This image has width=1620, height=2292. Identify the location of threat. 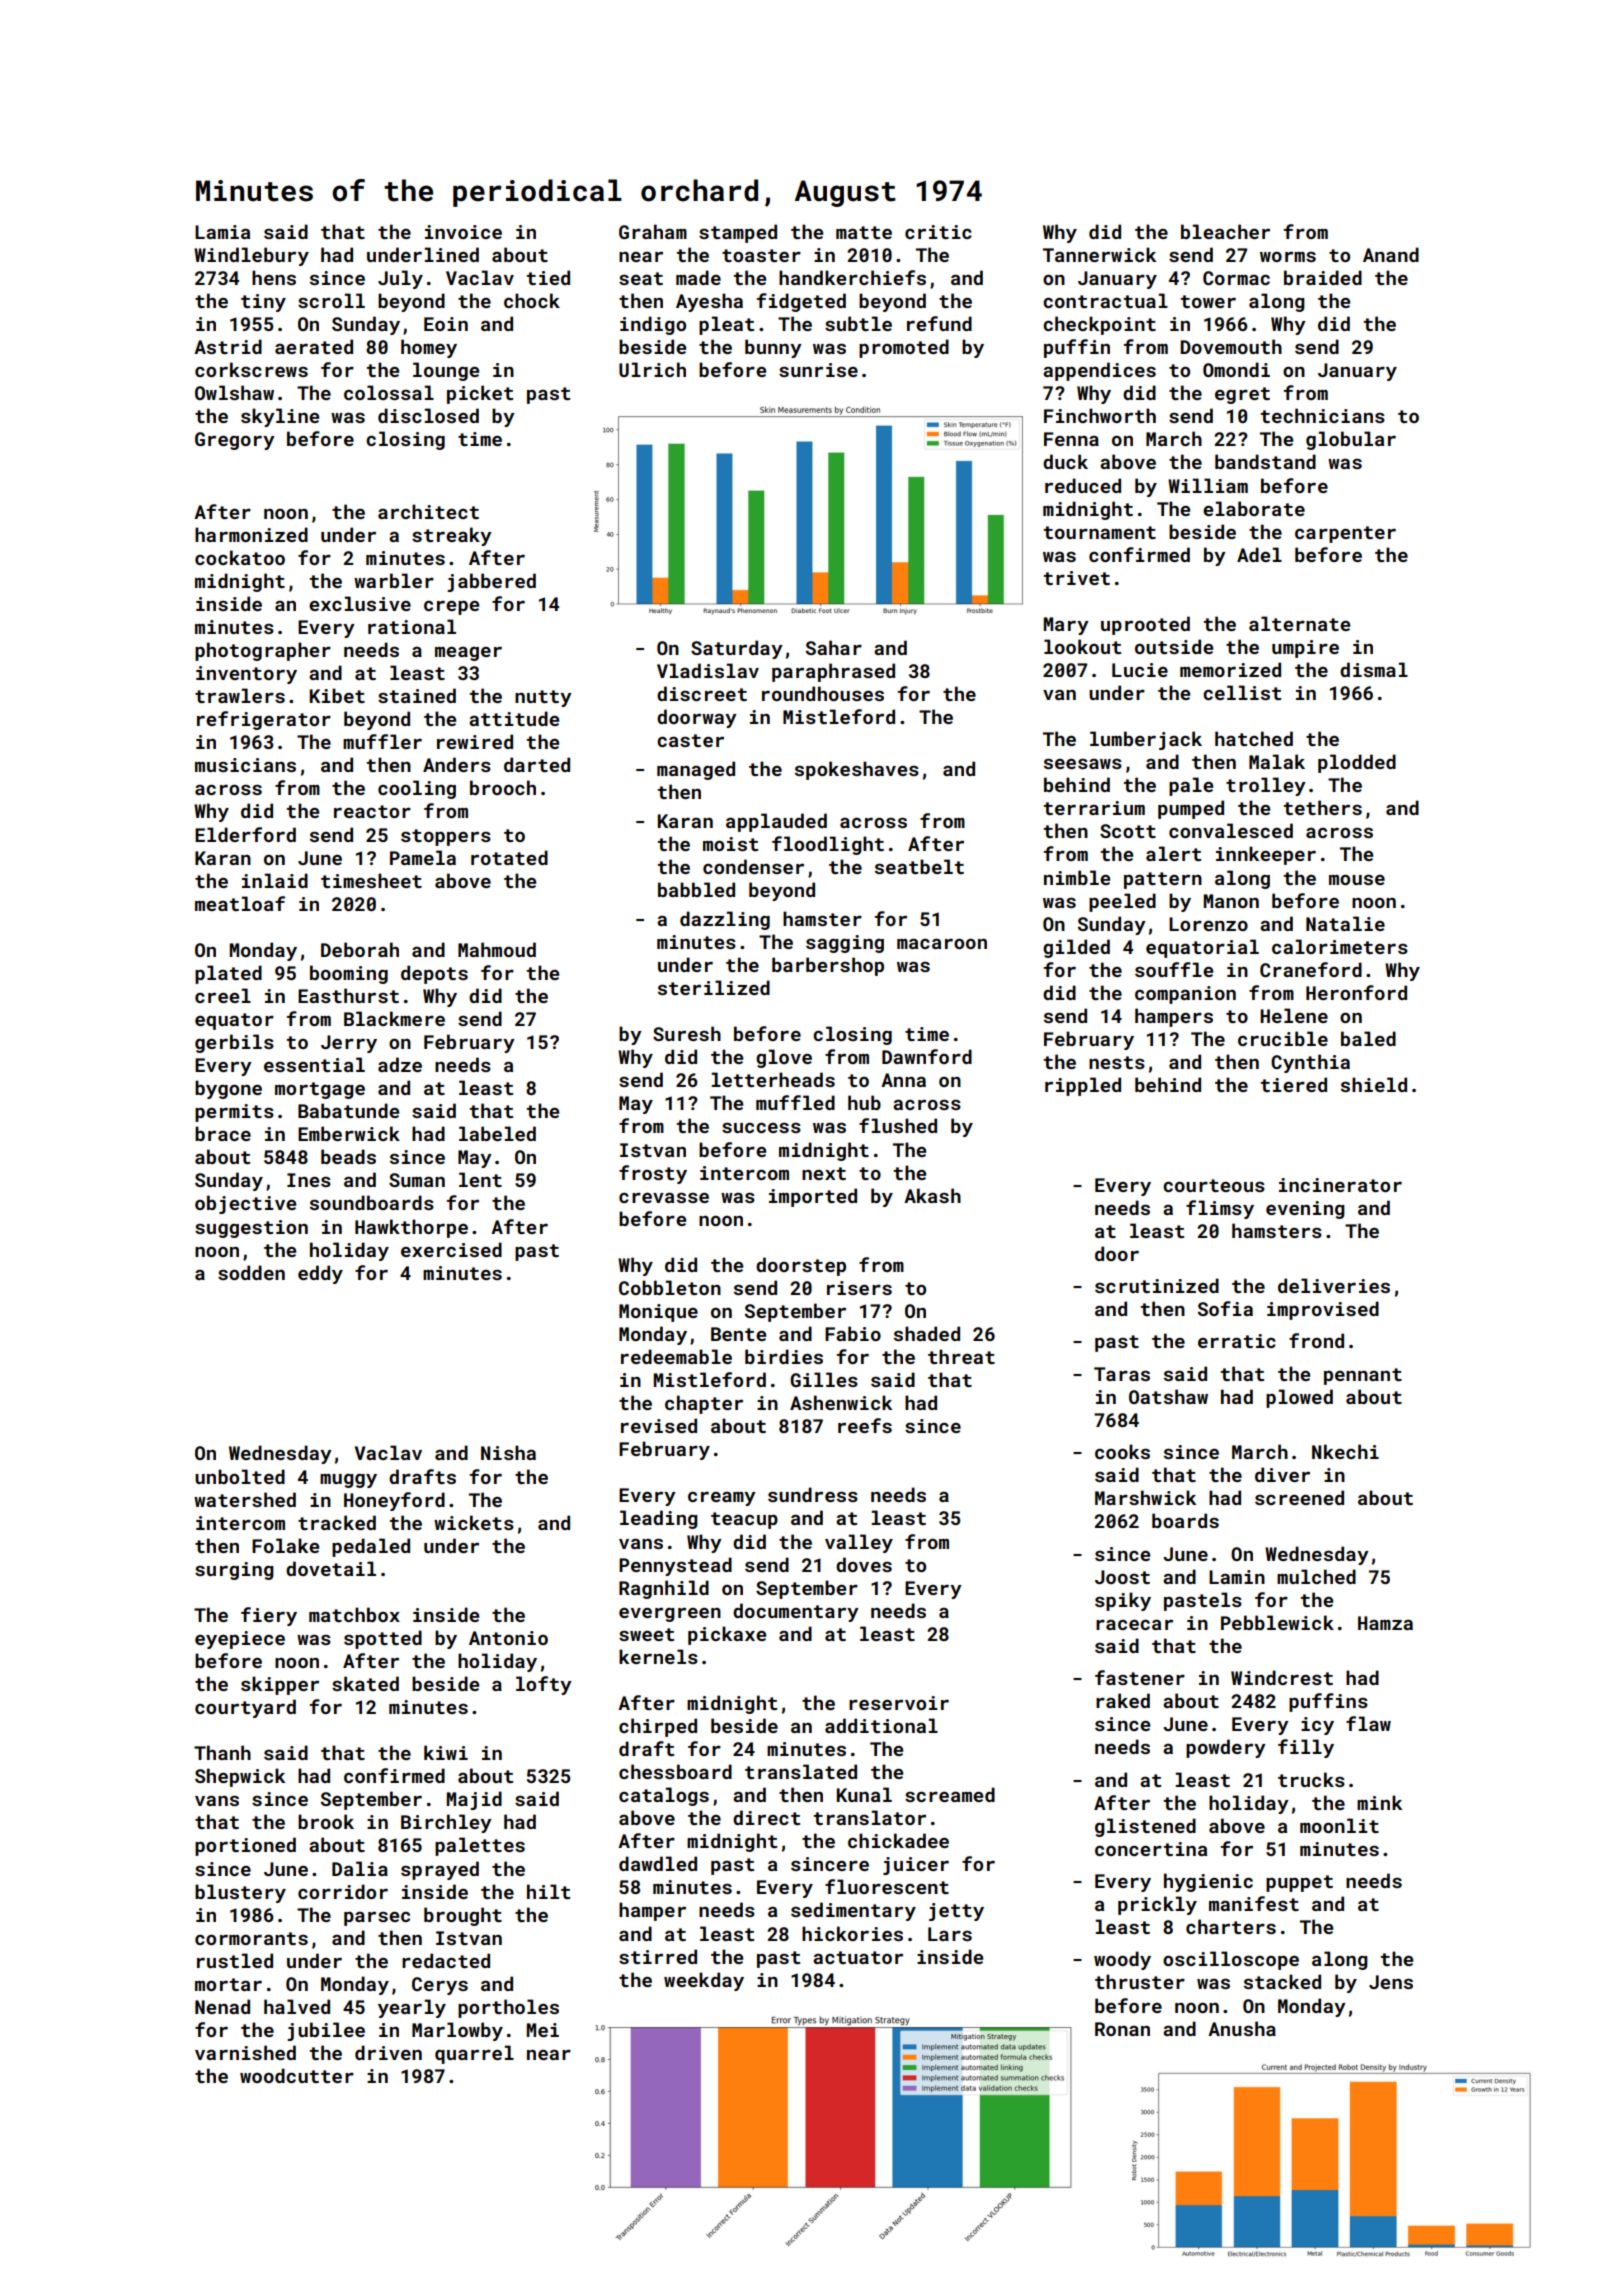
(961, 1356).
